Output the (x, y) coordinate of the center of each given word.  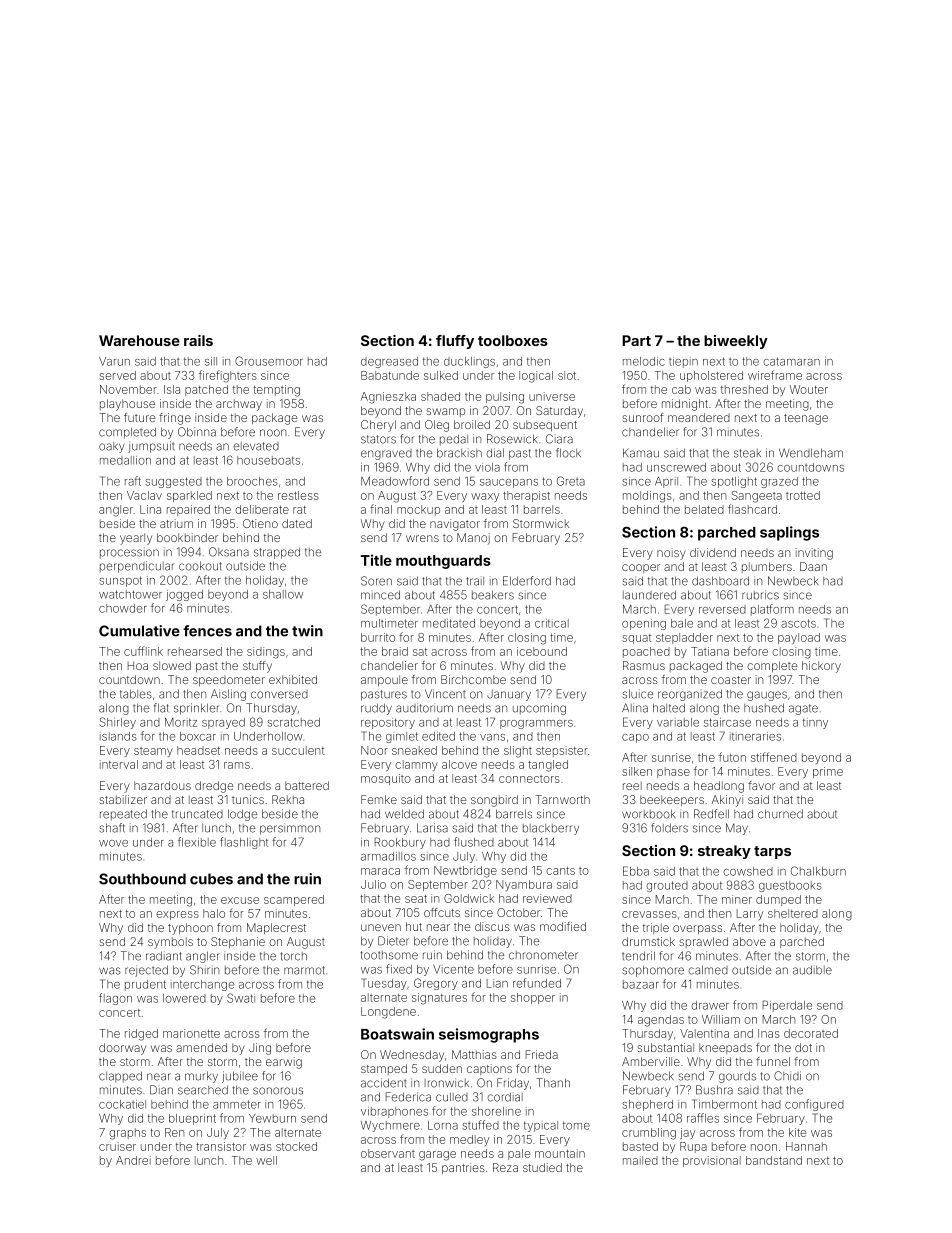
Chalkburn (818, 871)
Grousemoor (269, 361)
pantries (463, 1168)
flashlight (244, 843)
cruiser (117, 1146)
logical (536, 377)
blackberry (551, 829)
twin (307, 631)
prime (828, 772)
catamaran (791, 361)
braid (395, 651)
